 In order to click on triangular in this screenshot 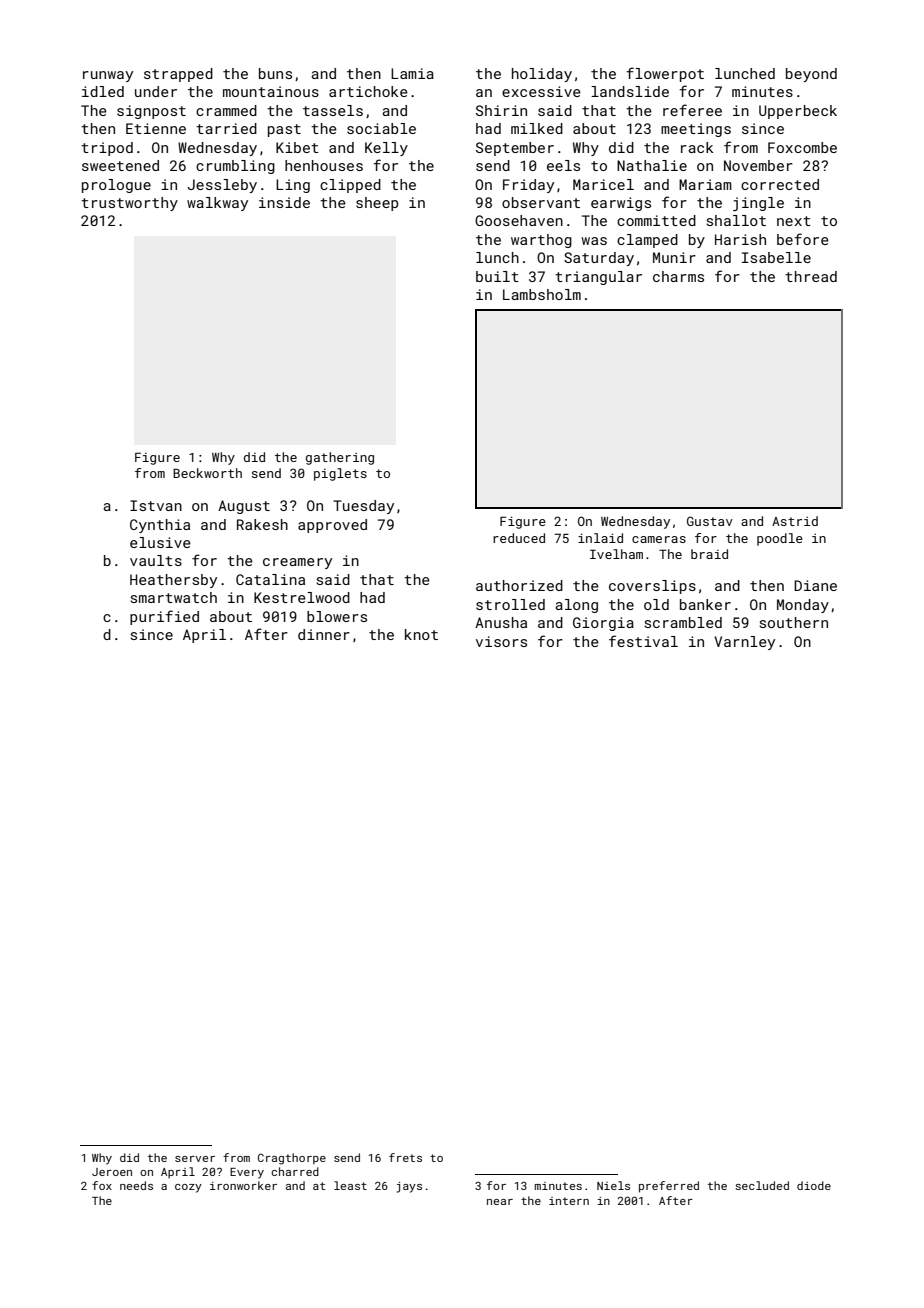, I will do `click(598, 278)`.
